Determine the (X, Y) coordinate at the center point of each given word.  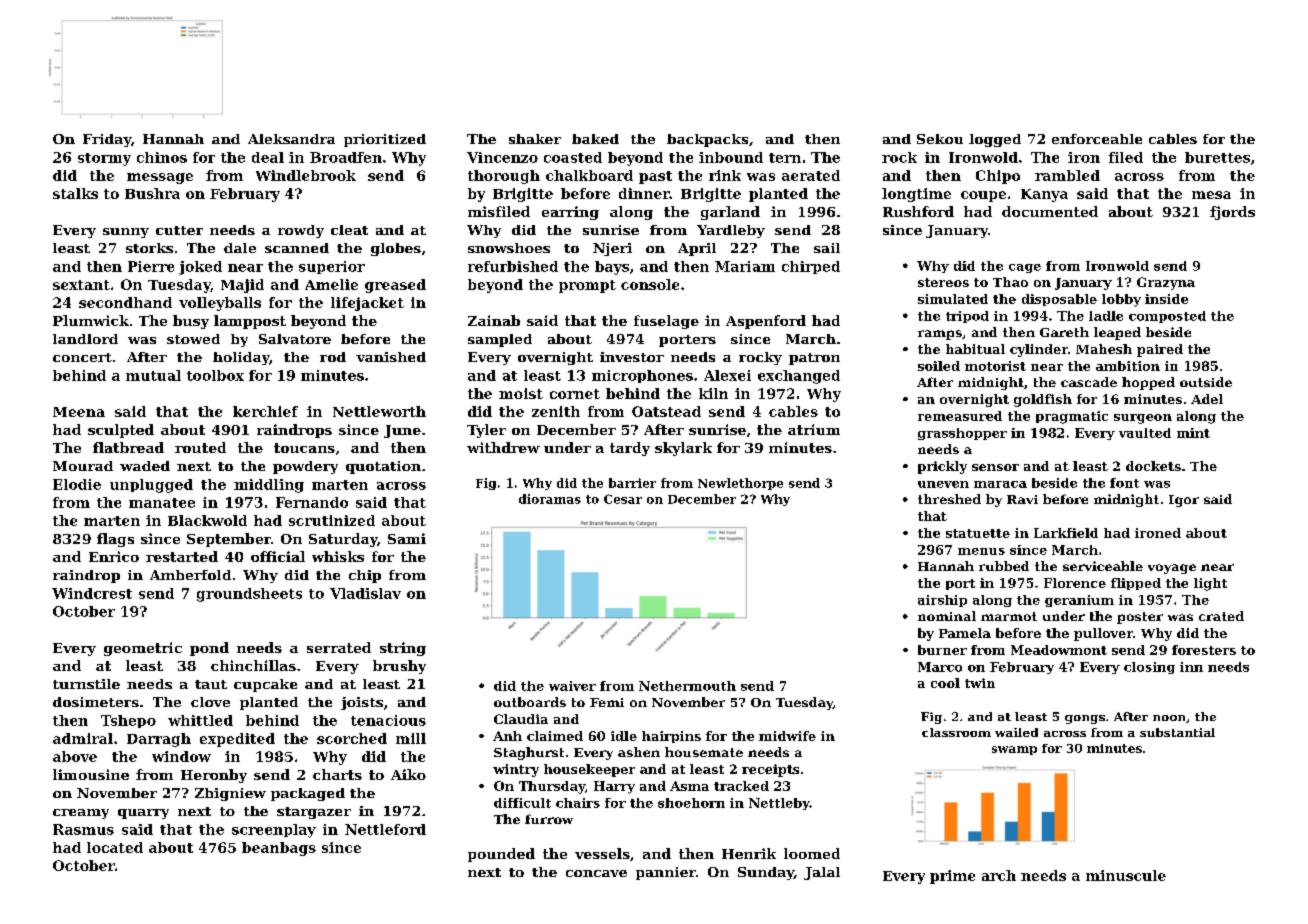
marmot (1009, 616)
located (115, 847)
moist (521, 393)
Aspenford (766, 322)
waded (145, 466)
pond (209, 649)
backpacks (707, 140)
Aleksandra (291, 139)
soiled (939, 366)
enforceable (1097, 139)
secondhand (125, 302)
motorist (995, 366)
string (403, 649)
